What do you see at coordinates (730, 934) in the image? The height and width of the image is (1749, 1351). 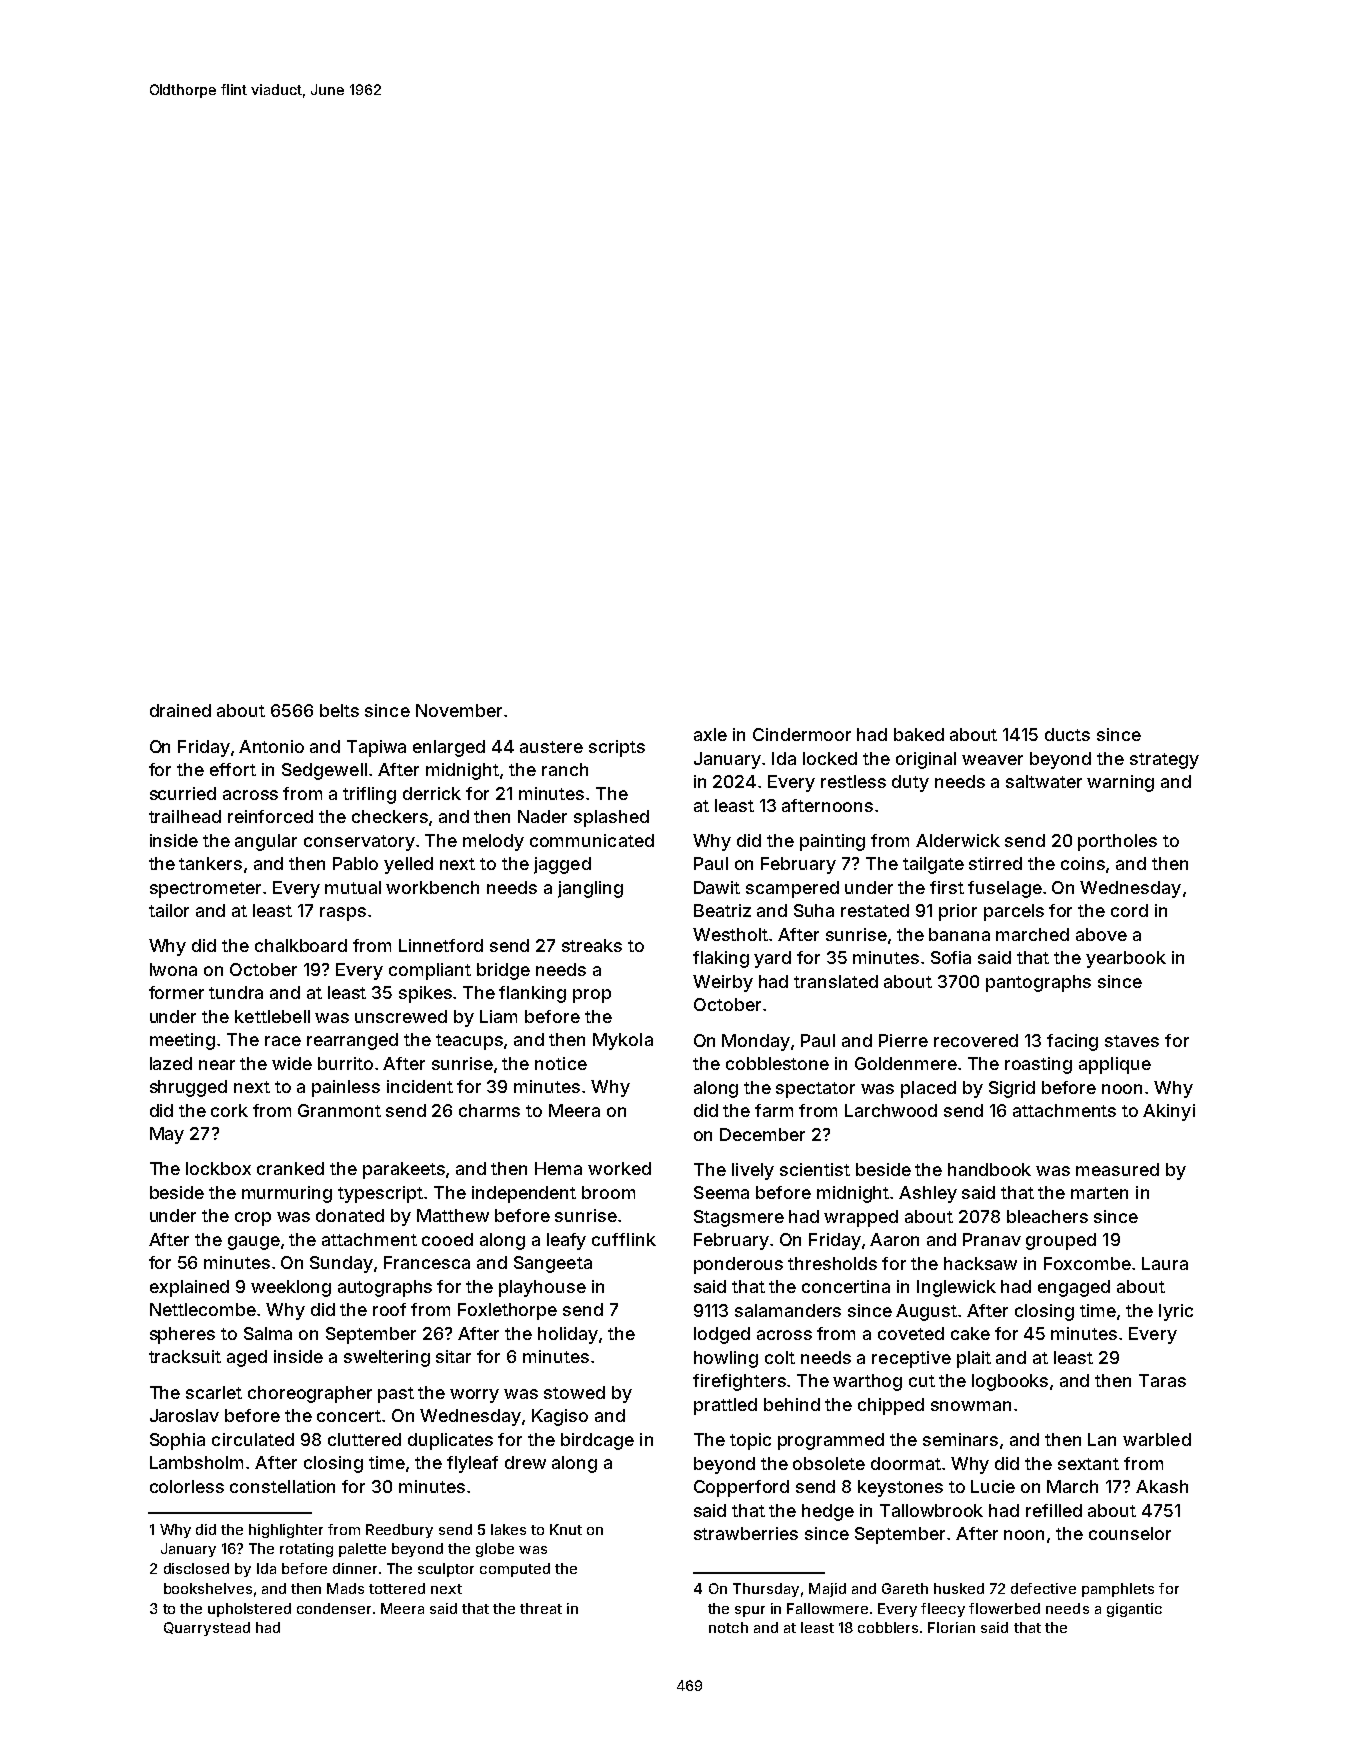 I see `Westholt` at bounding box center [730, 934].
